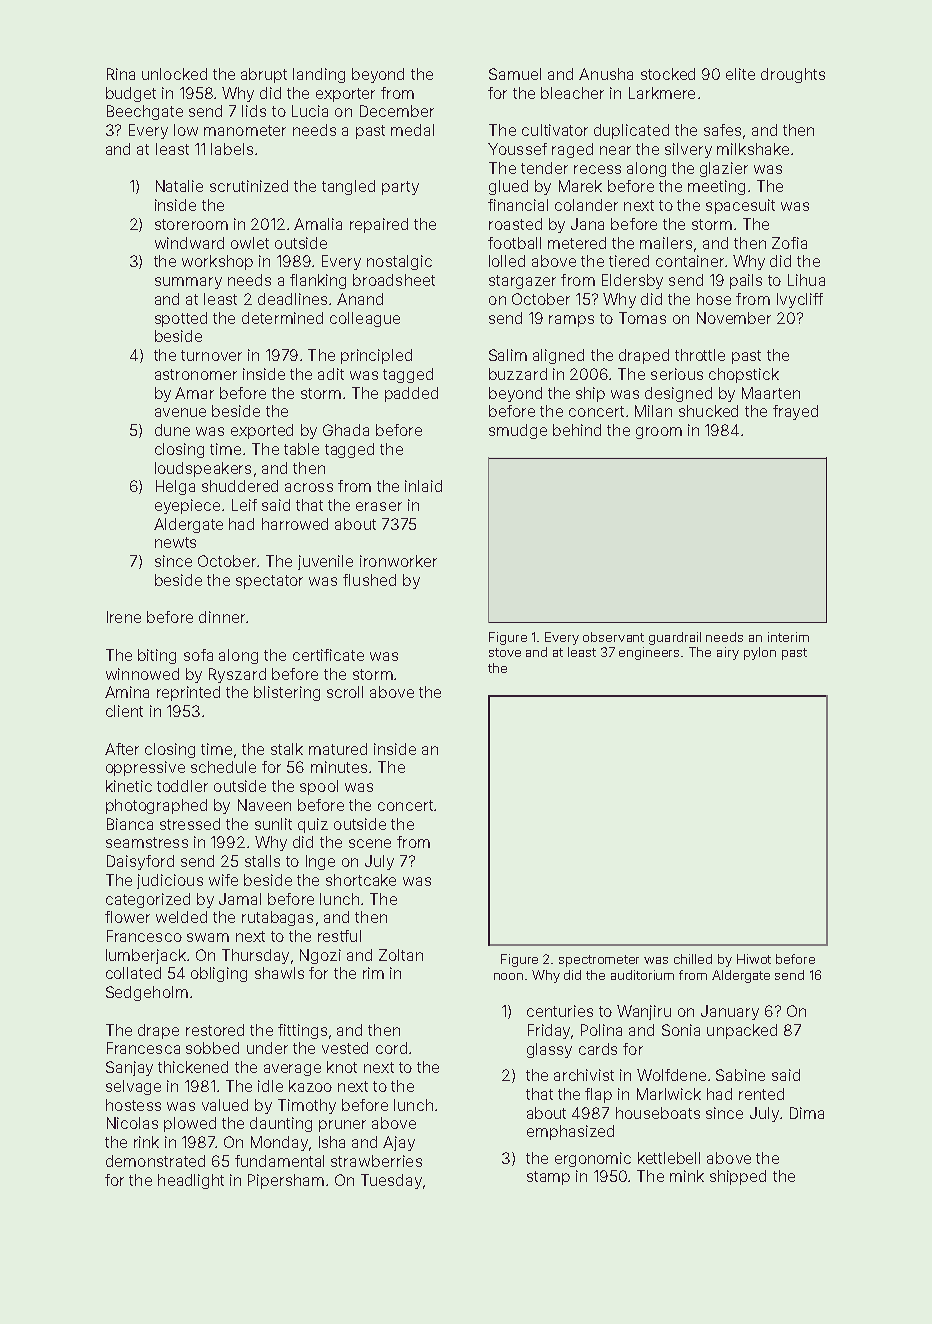 This image has width=932, height=1324. What do you see at coordinates (795, 412) in the image?
I see `frayed` at bounding box center [795, 412].
